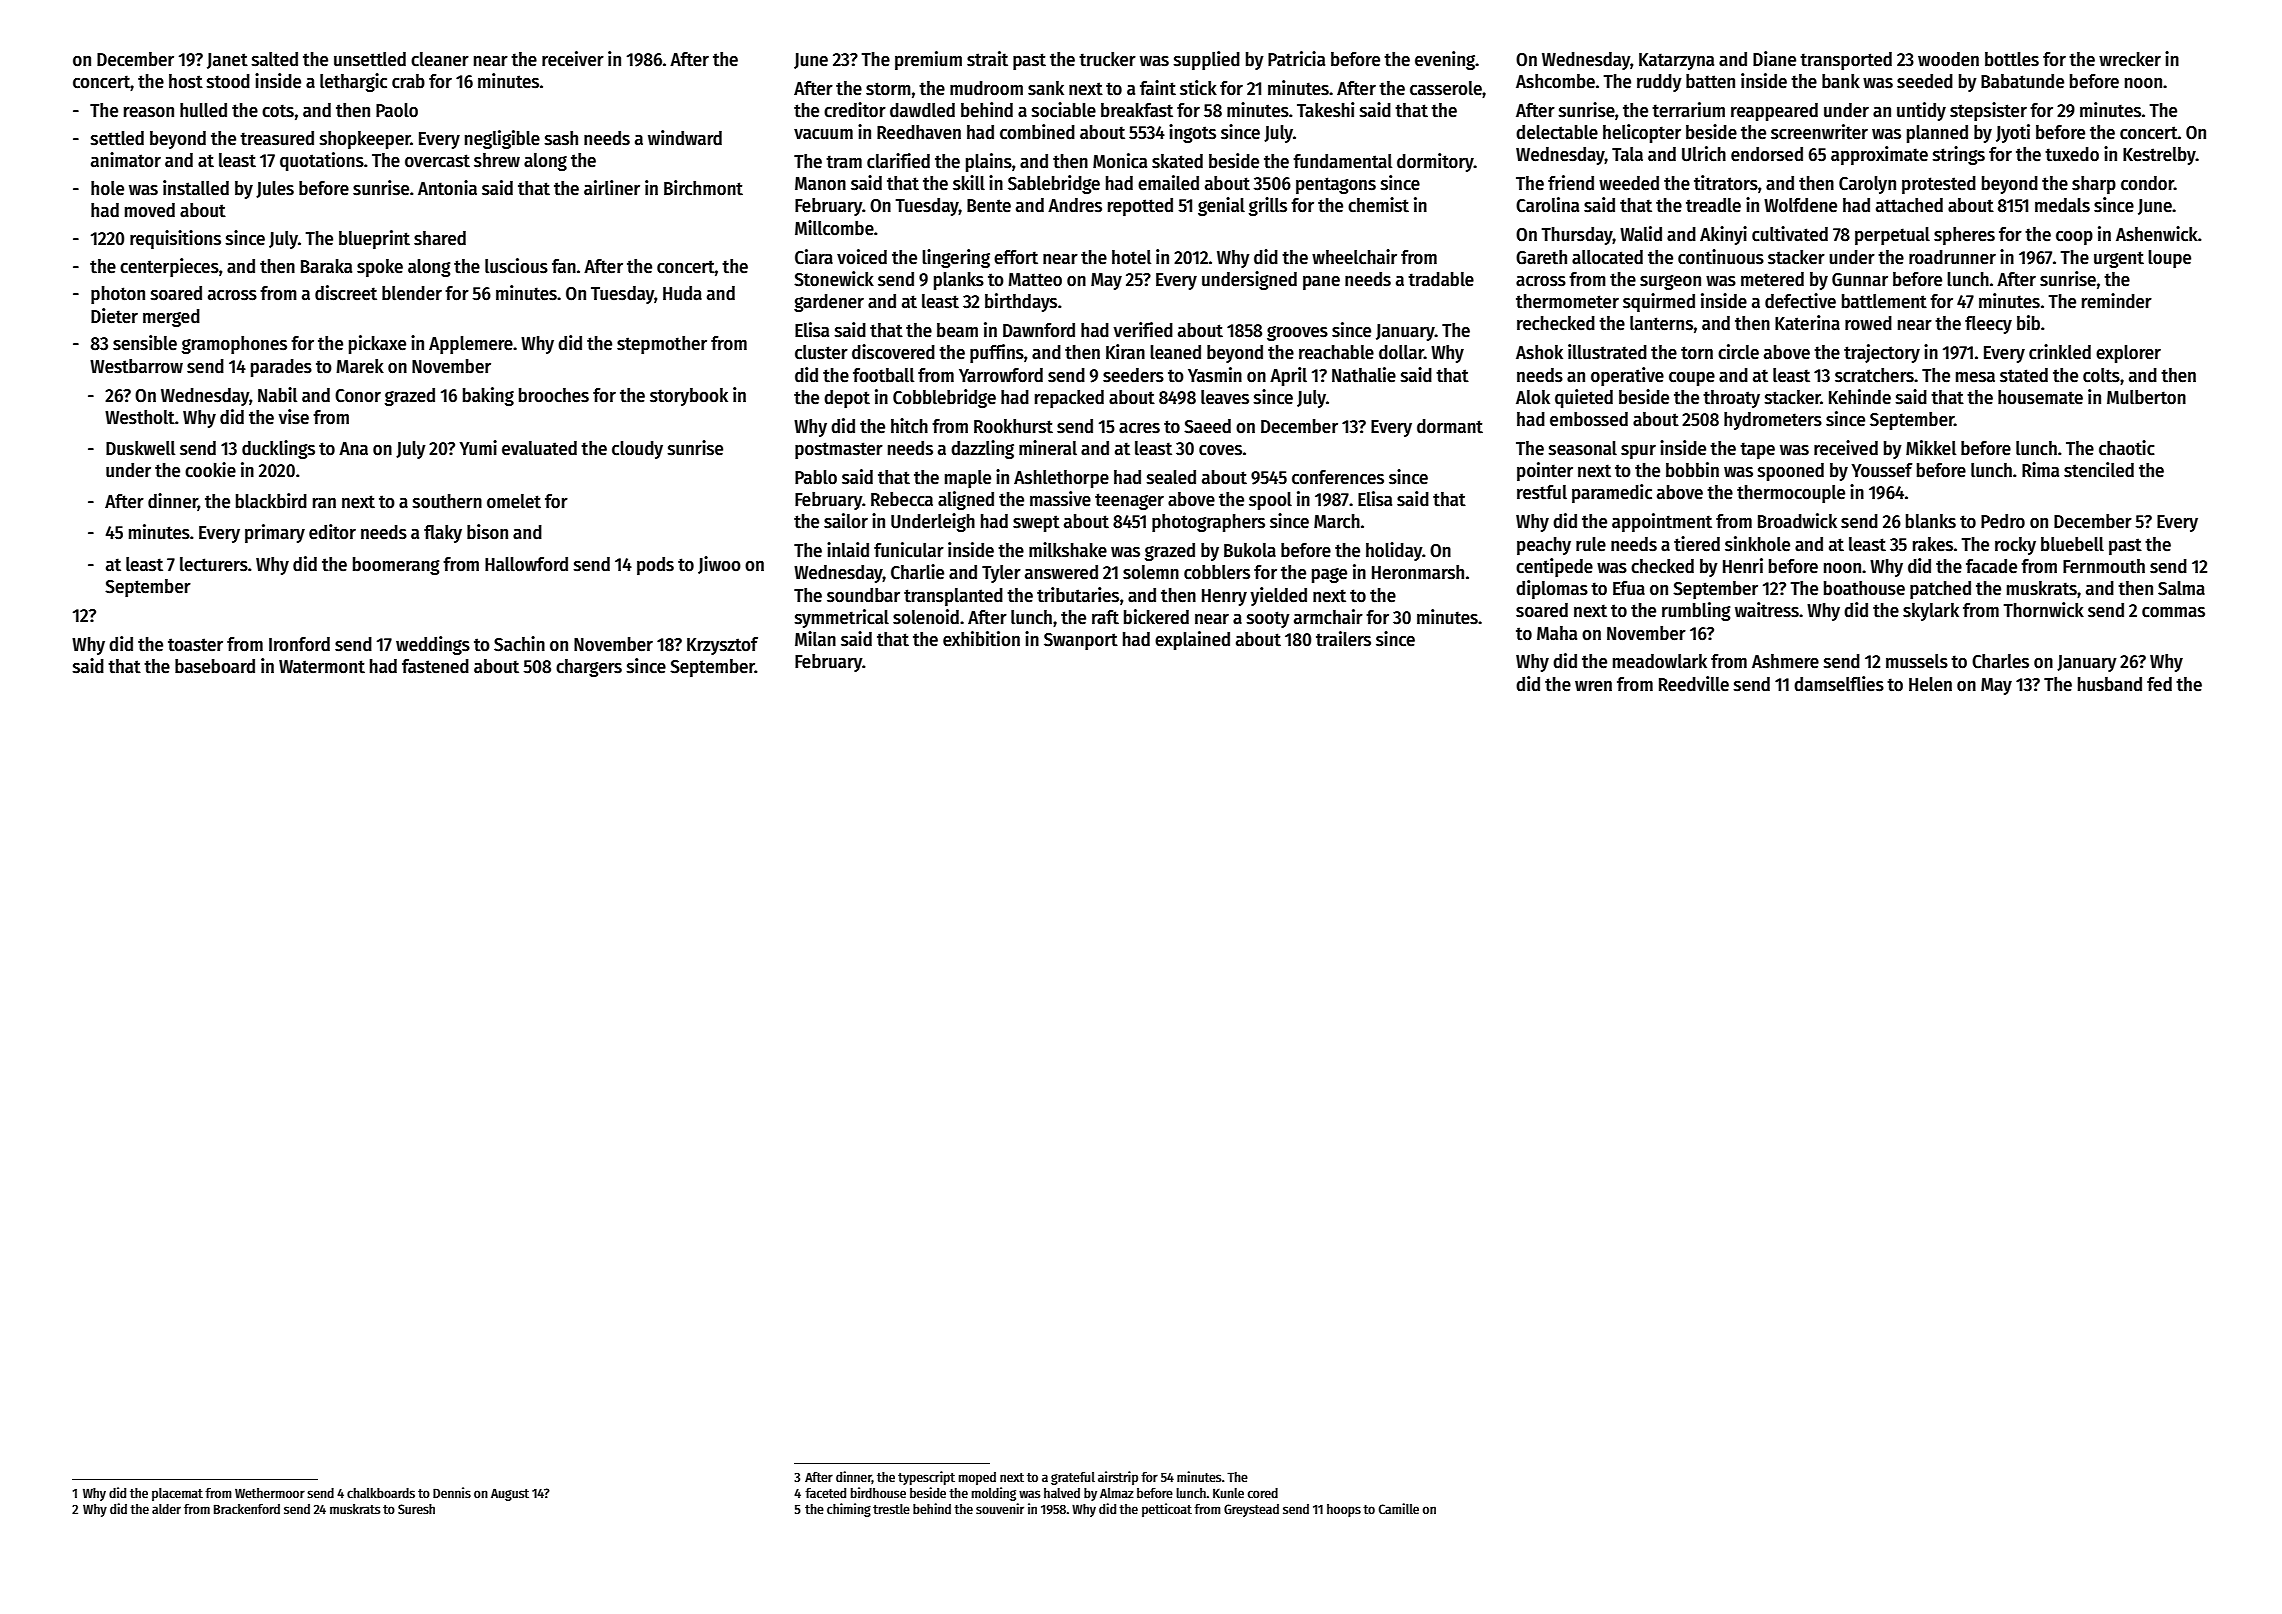 The image size is (2282, 1614). I want to click on fan, so click(564, 266).
